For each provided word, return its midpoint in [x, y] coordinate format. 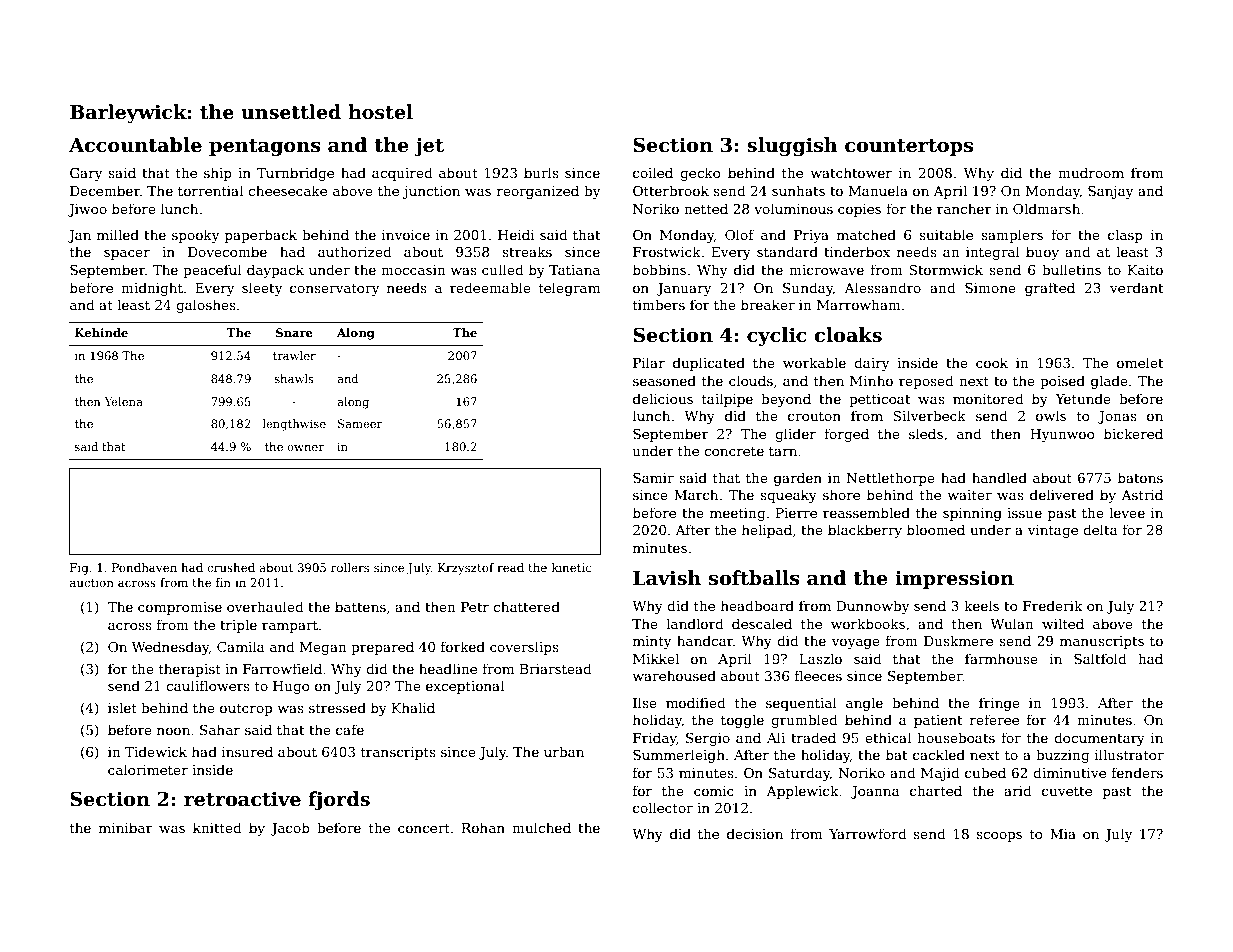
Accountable [135, 145]
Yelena [123, 401]
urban [564, 751]
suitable [946, 234]
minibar [126, 827]
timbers [659, 304]
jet [429, 146]
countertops [909, 147]
